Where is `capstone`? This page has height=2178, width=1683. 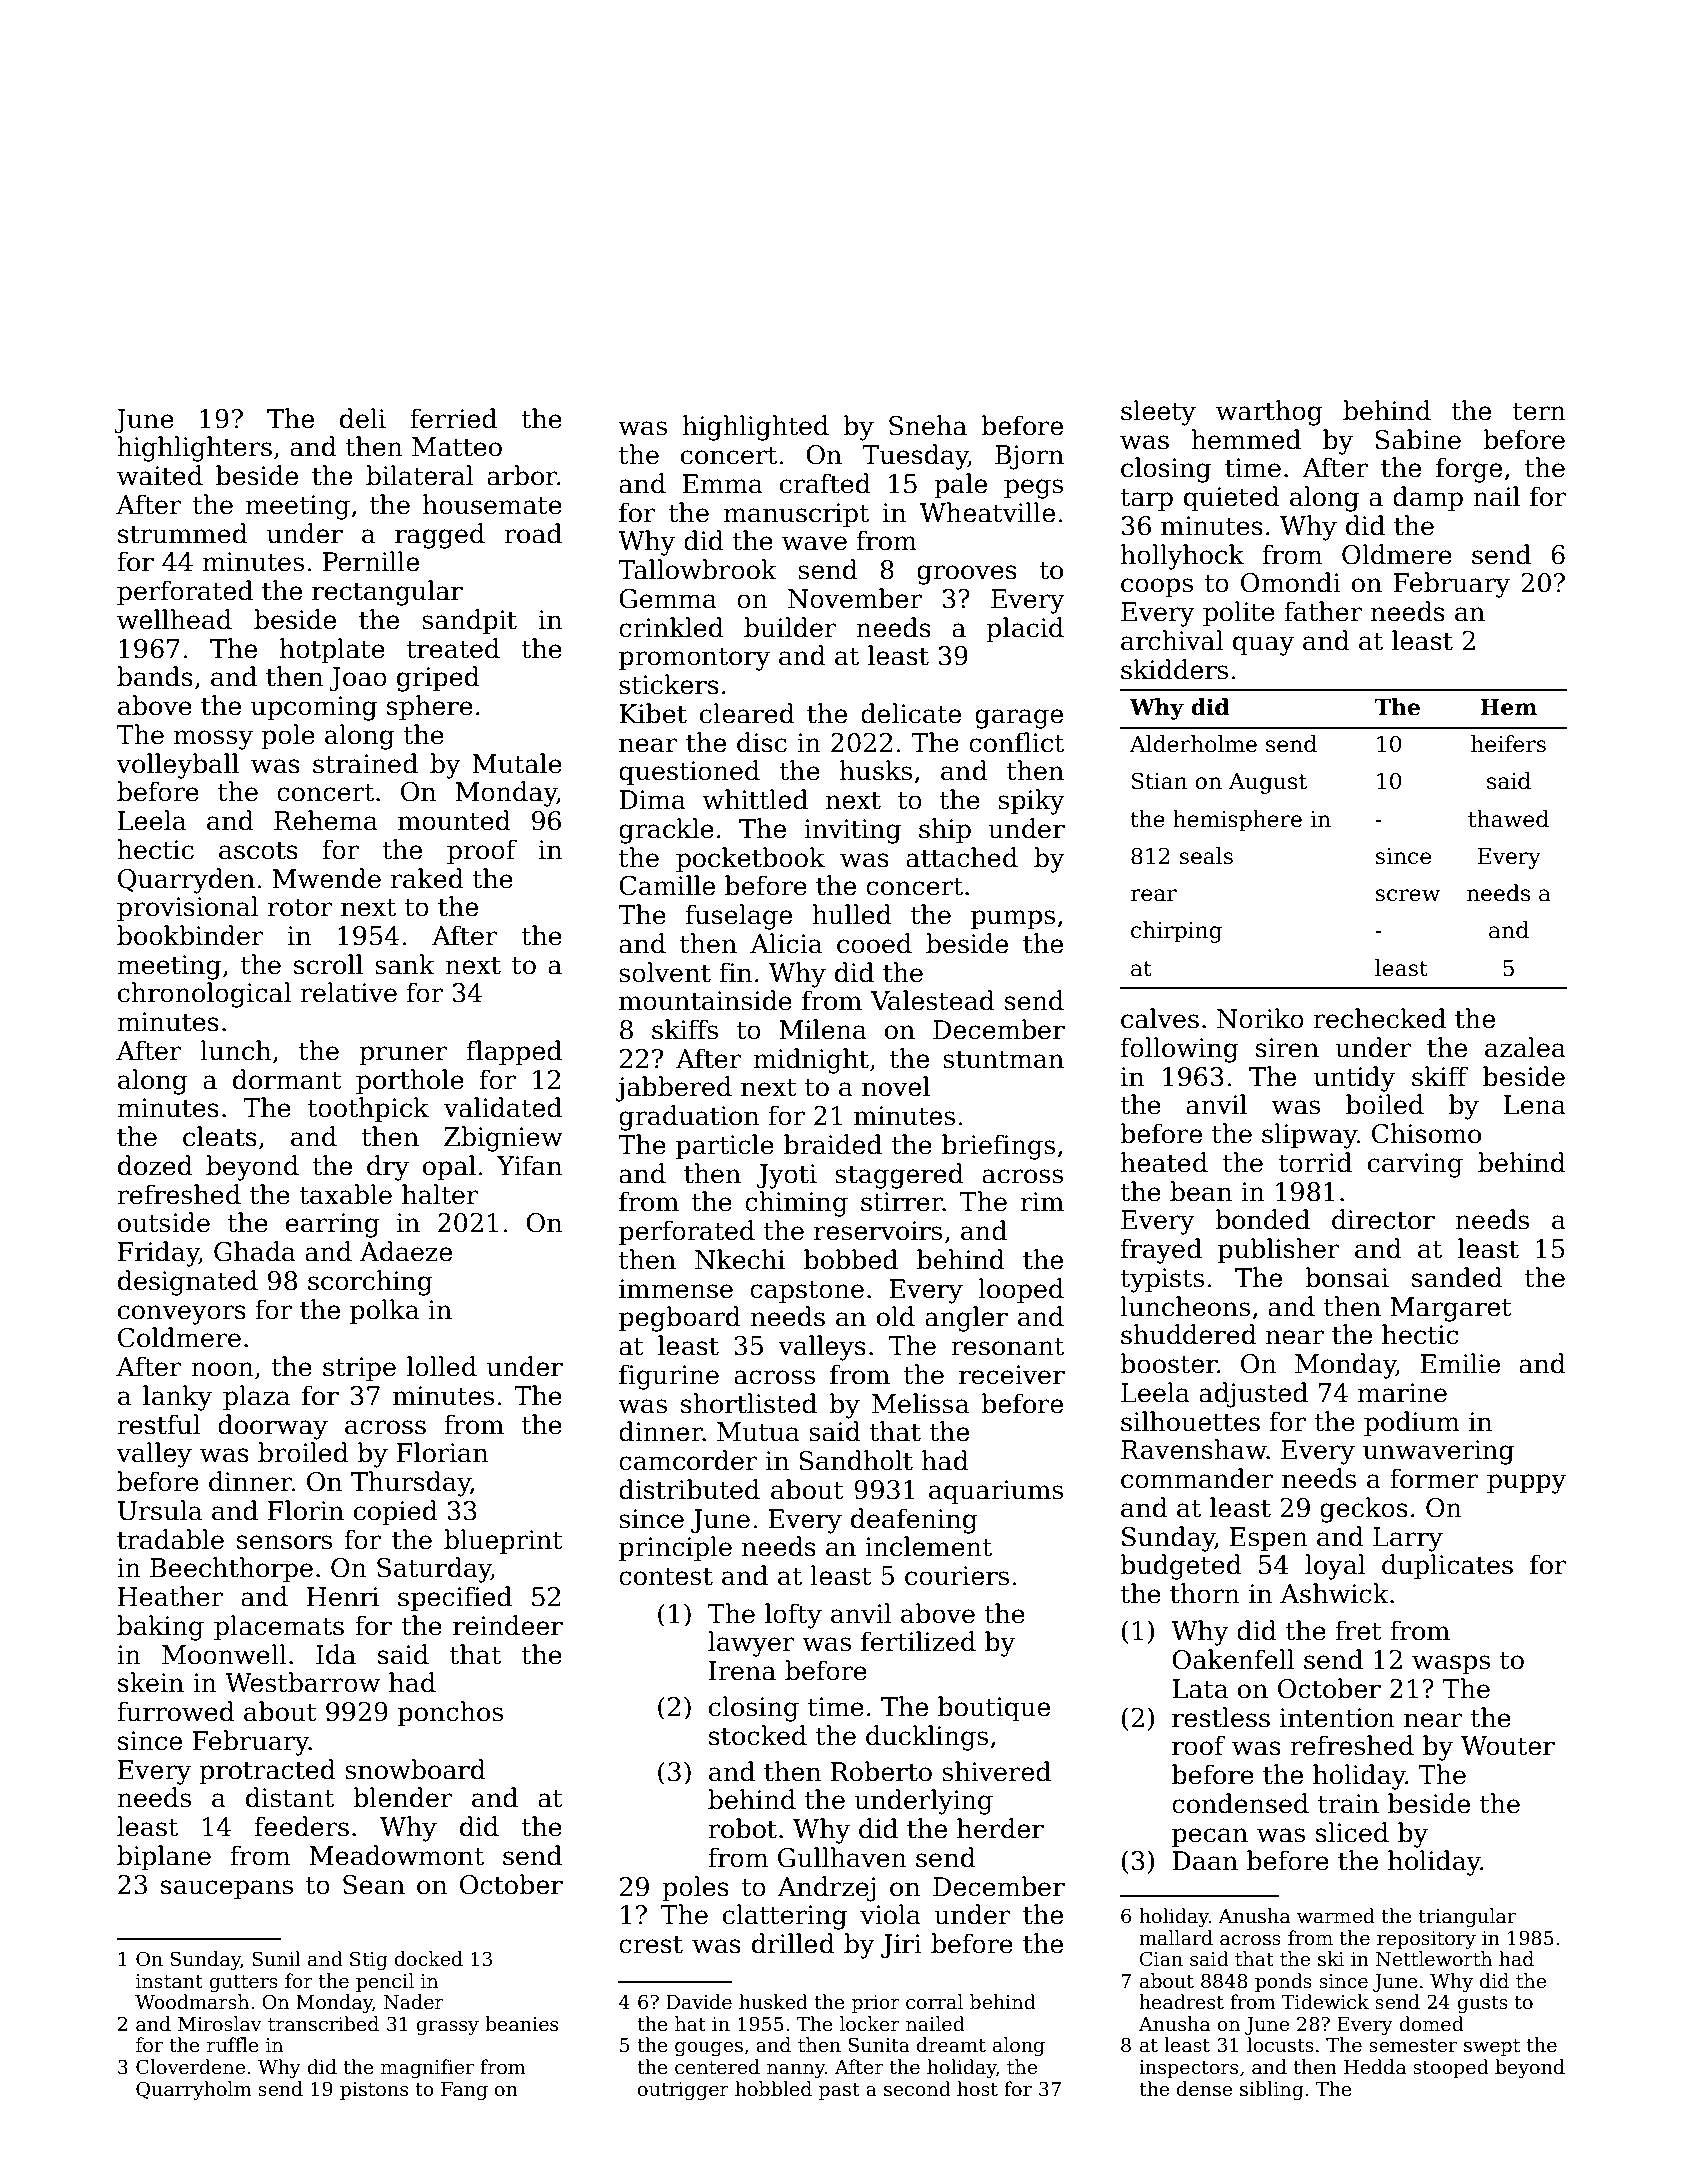 capstone is located at coordinates (807, 1292).
